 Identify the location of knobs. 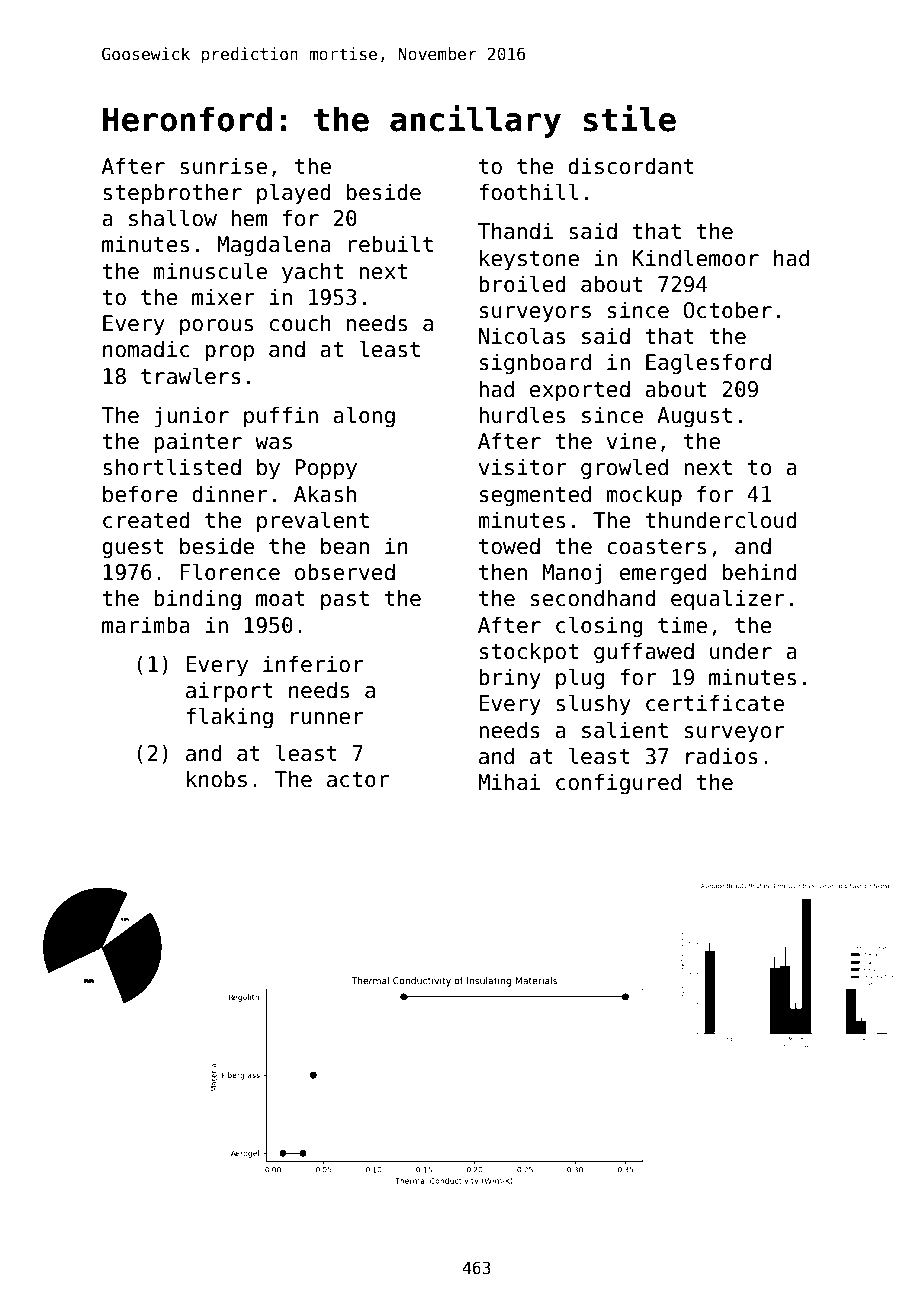
(217, 779).
